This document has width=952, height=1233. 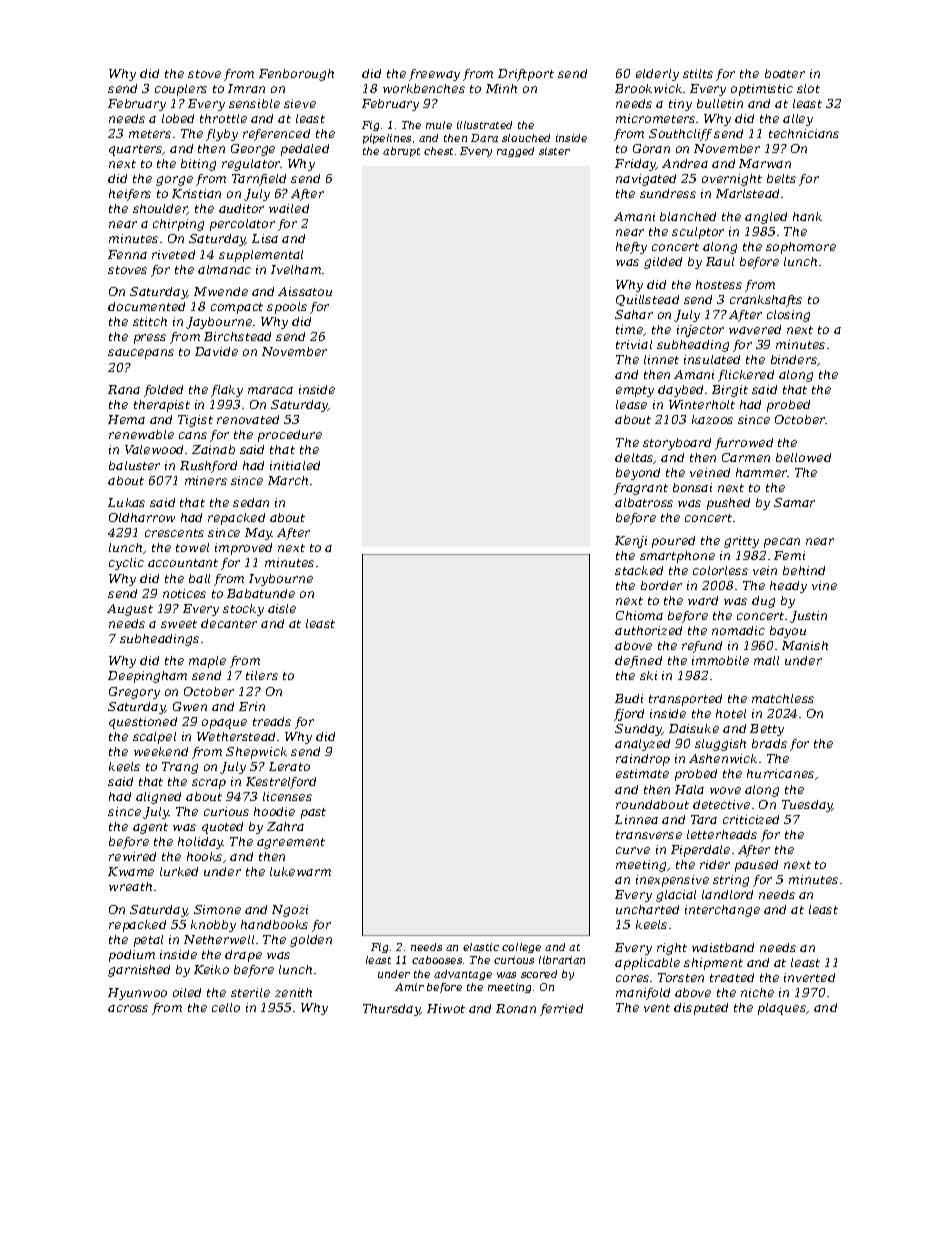 I want to click on insulated, so click(x=712, y=359).
